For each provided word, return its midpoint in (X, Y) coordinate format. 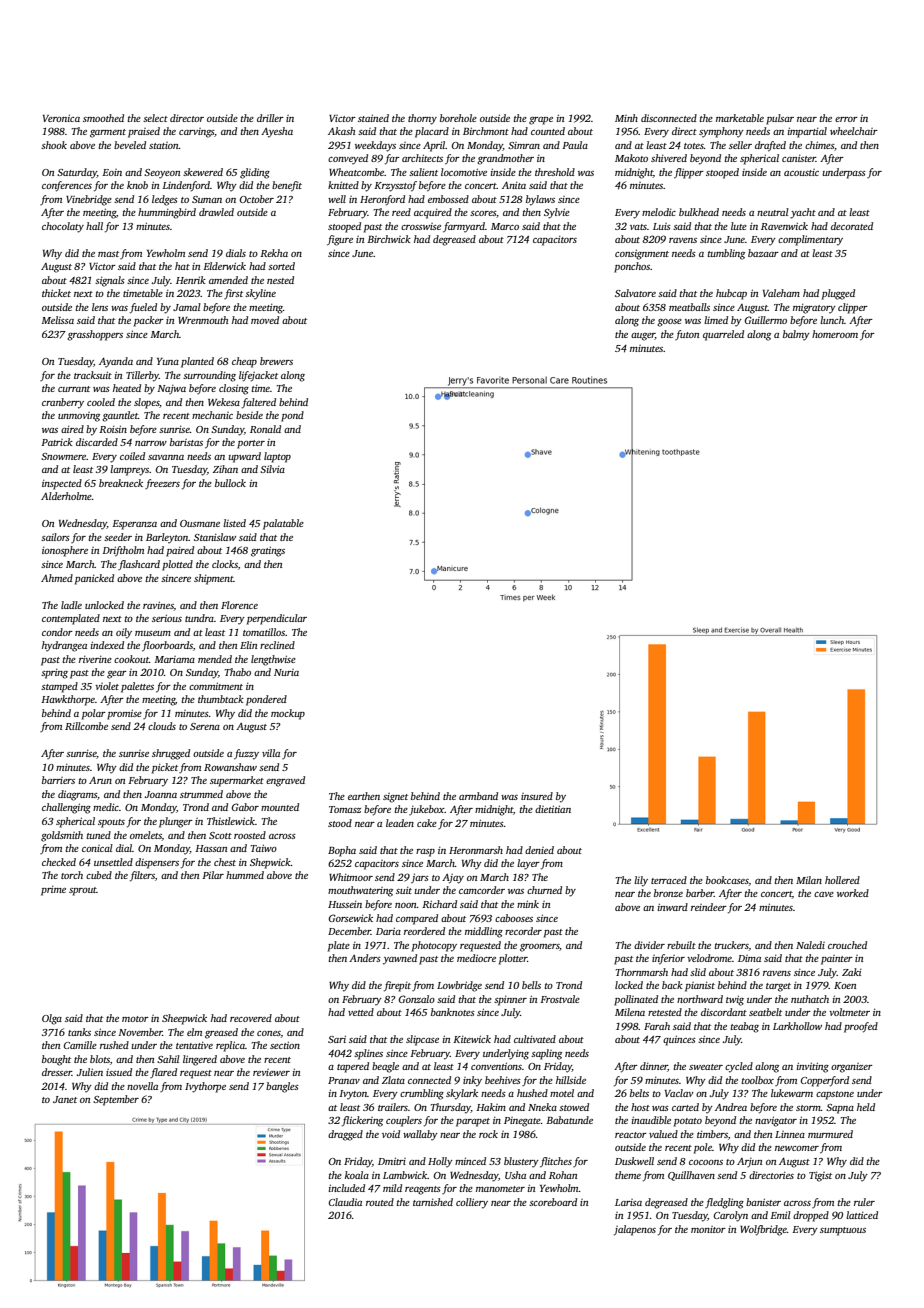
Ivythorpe (205, 1087)
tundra (199, 618)
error (846, 119)
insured (537, 796)
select (155, 118)
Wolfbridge (763, 1230)
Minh (626, 118)
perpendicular (277, 619)
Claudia (345, 1202)
